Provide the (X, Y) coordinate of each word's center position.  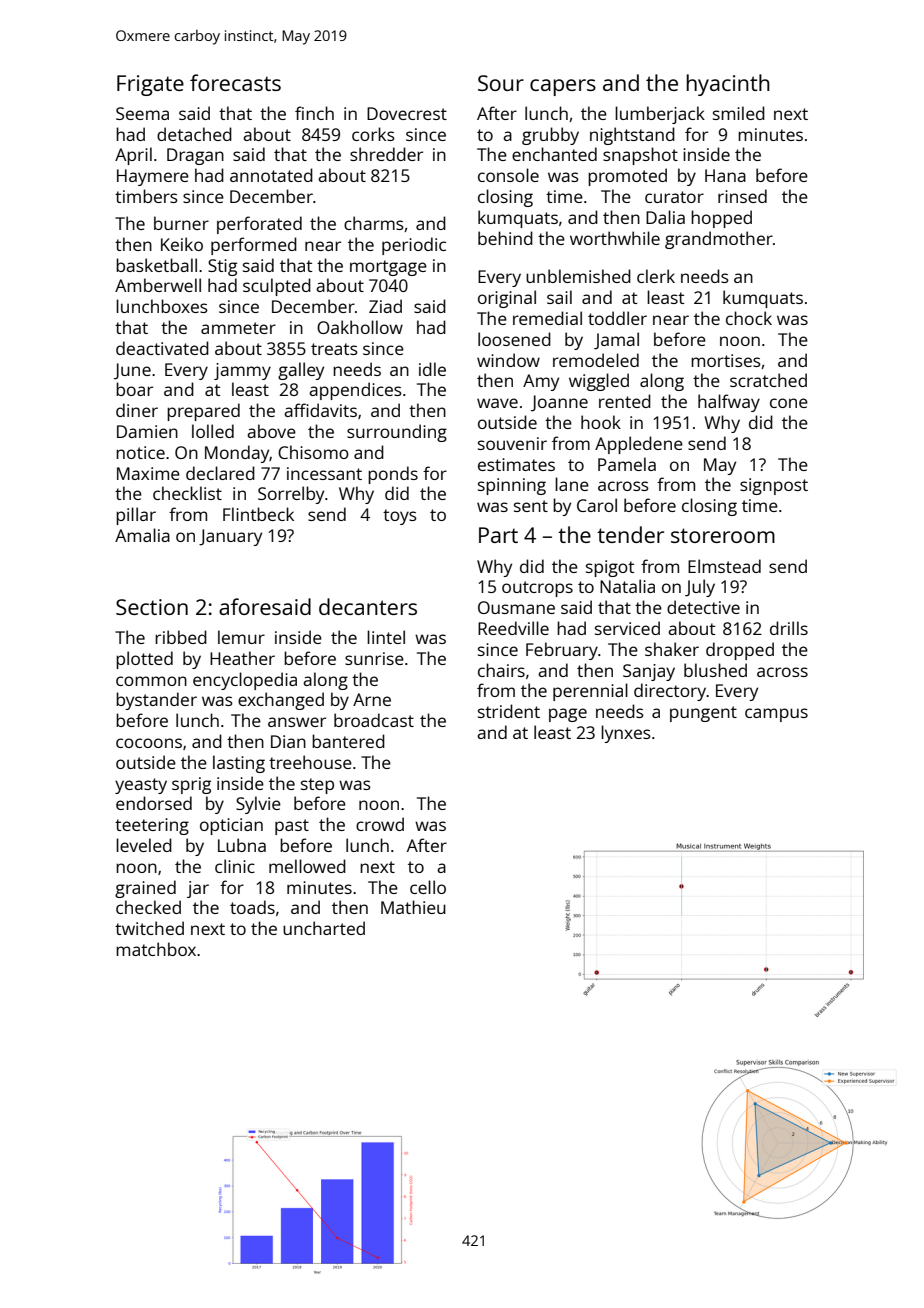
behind (505, 238)
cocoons (149, 743)
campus (776, 715)
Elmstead (724, 566)
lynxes (626, 734)
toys (400, 517)
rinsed (742, 196)
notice (140, 452)
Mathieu (413, 907)
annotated (271, 175)
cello (428, 887)
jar (198, 889)
